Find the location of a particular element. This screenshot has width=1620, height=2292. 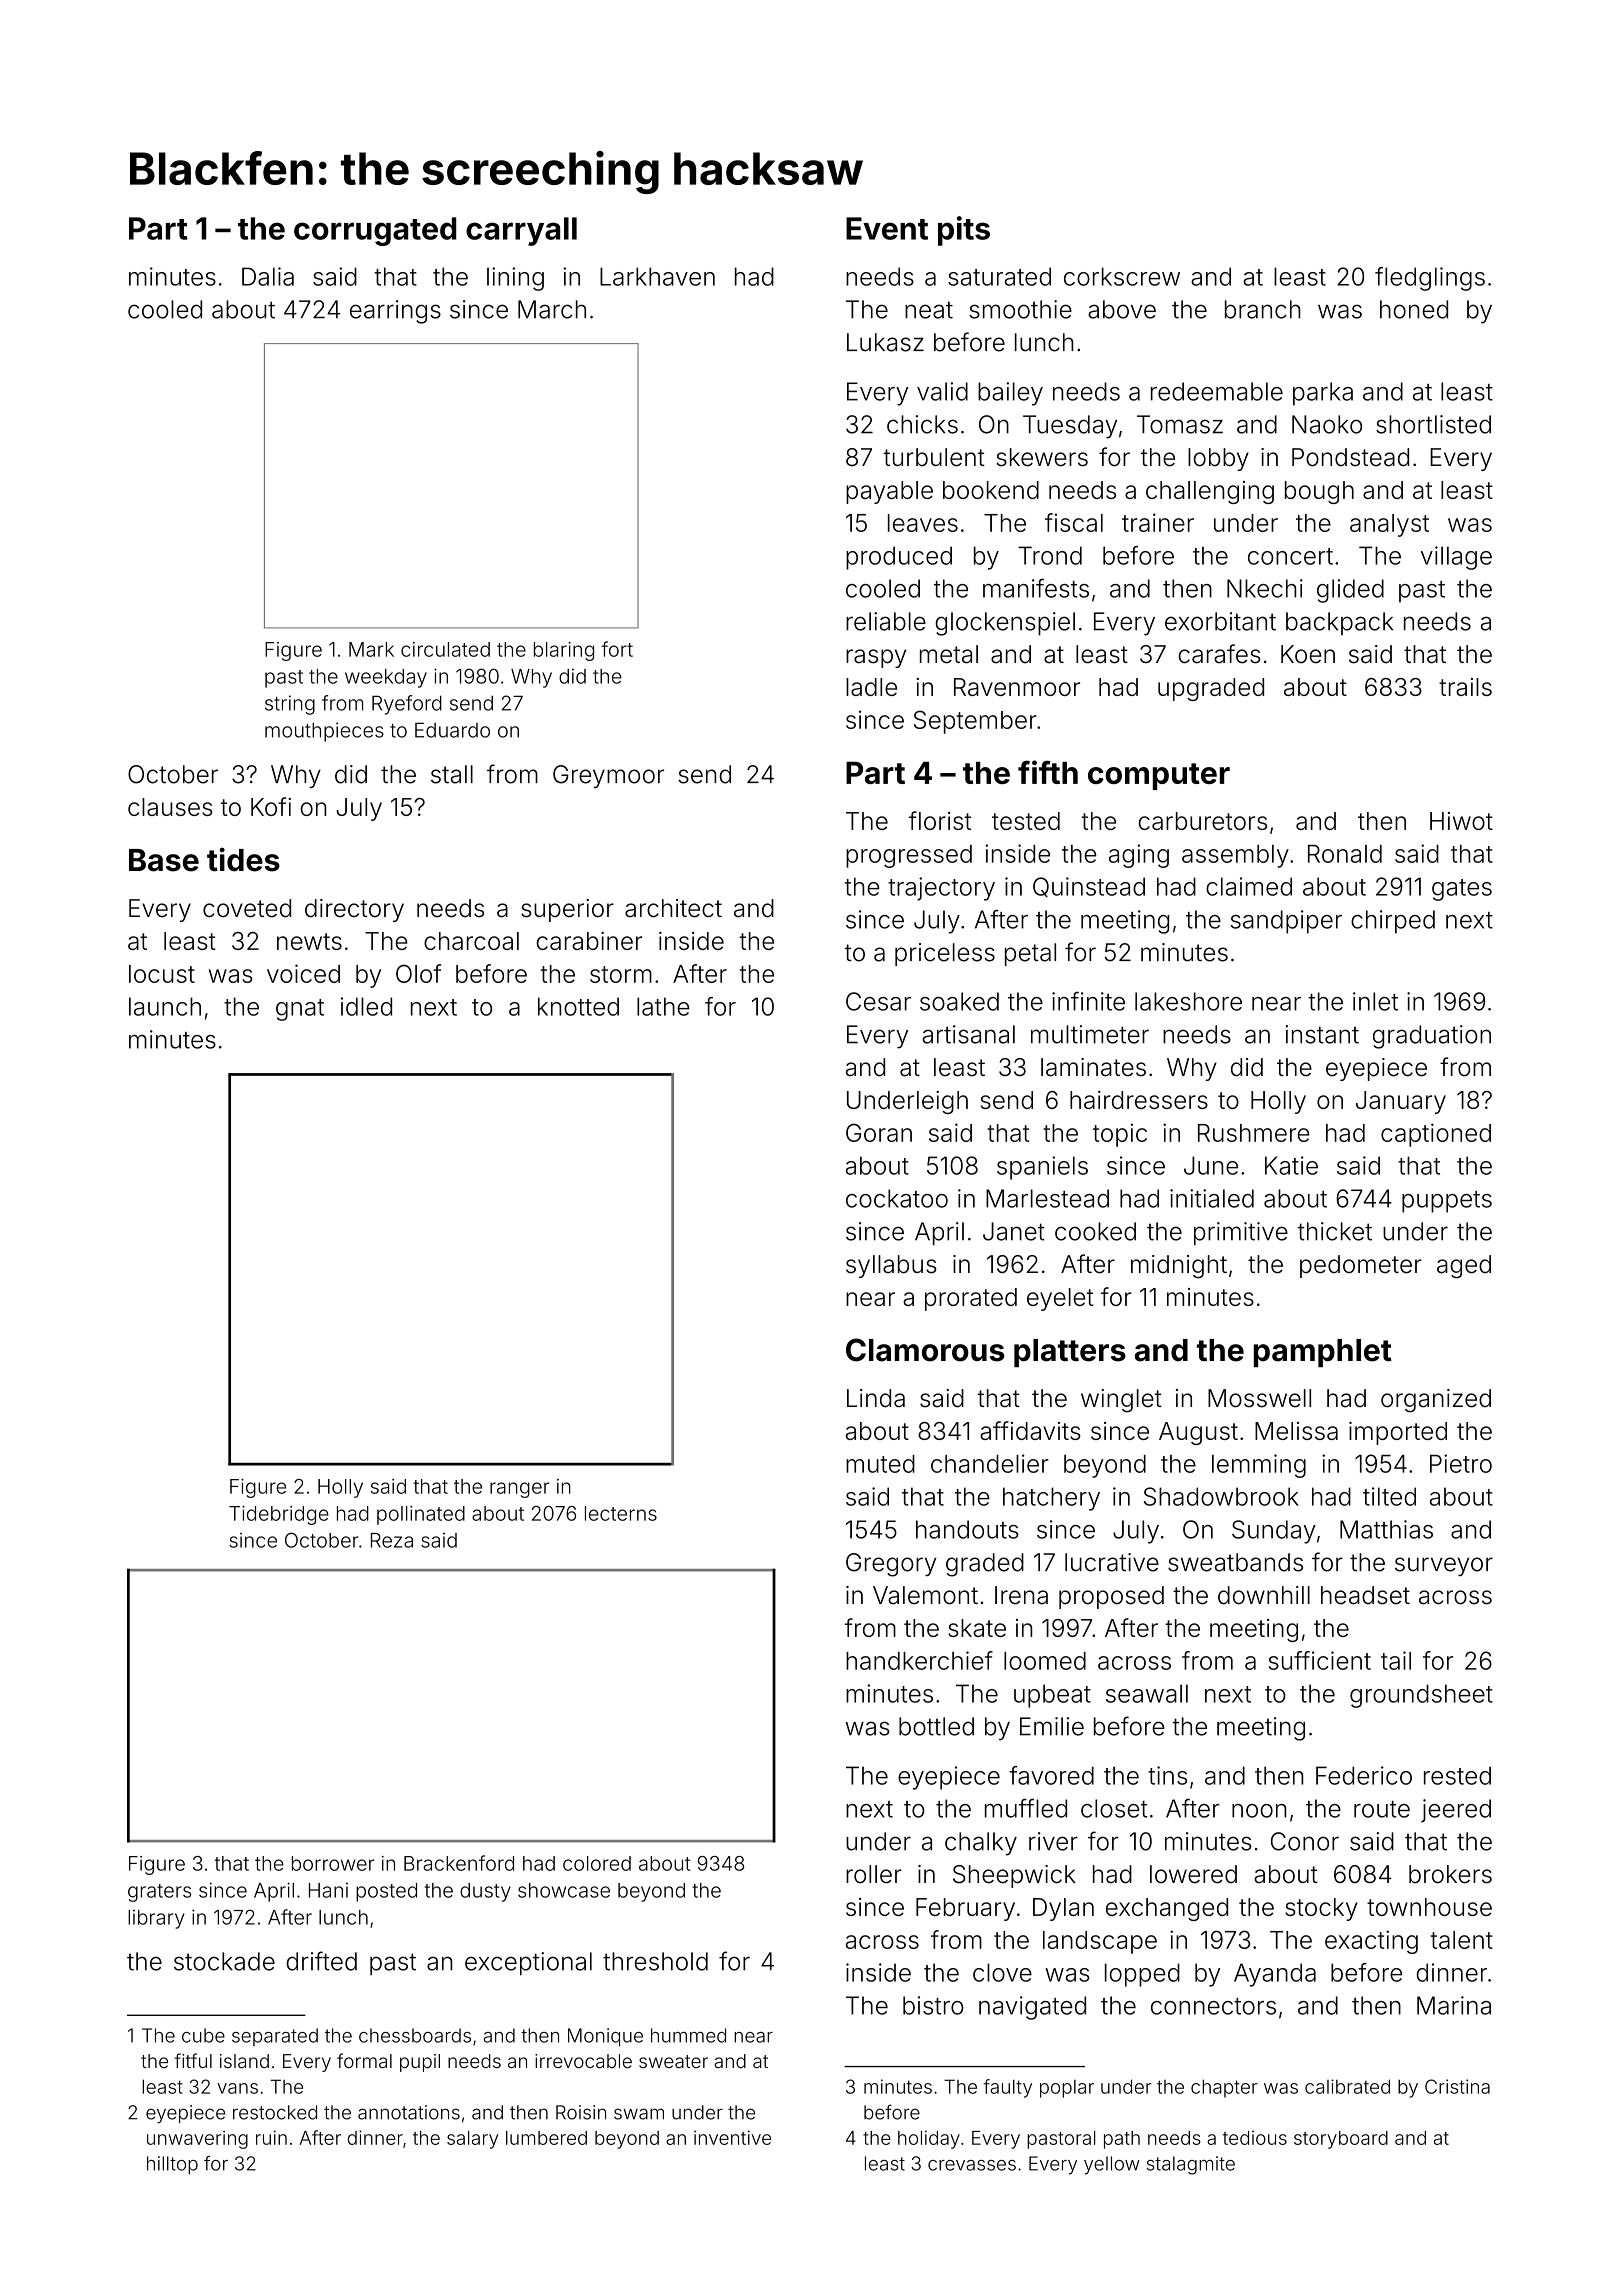

graters is located at coordinates (160, 1893).
